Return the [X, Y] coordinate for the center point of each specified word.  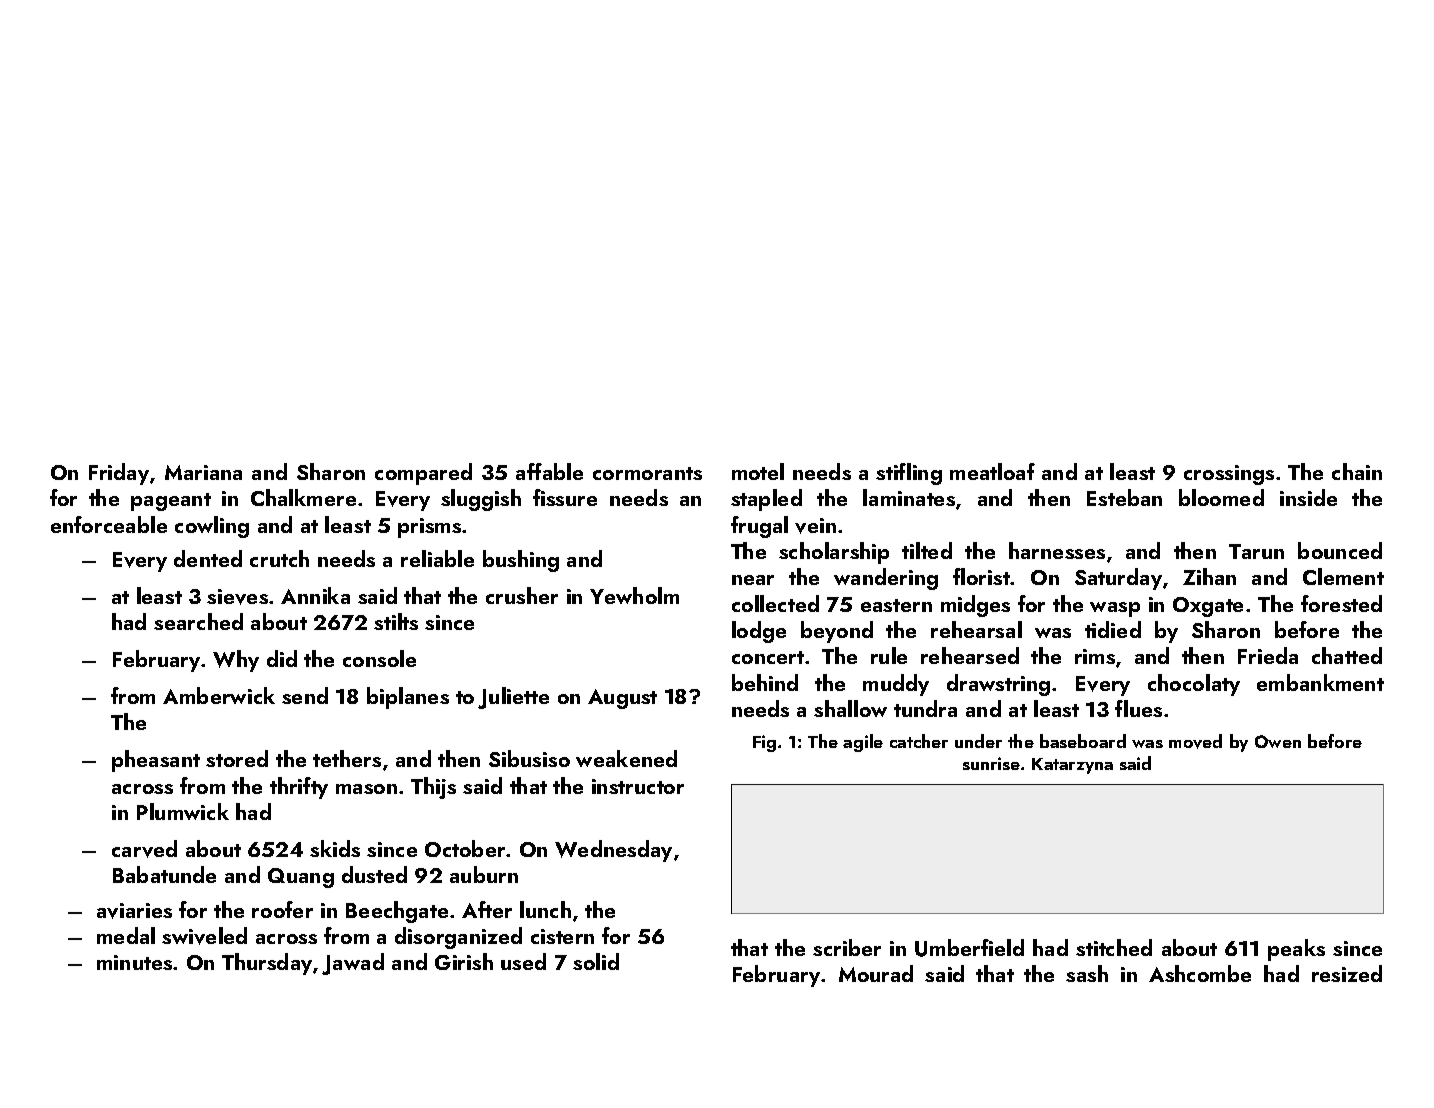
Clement [1343, 576]
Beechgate [397, 912]
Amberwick [219, 695]
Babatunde [164, 874]
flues [1138, 708]
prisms [429, 528]
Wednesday [613, 851]
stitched [1114, 947]
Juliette [513, 698]
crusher [522, 595]
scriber [847, 947]
